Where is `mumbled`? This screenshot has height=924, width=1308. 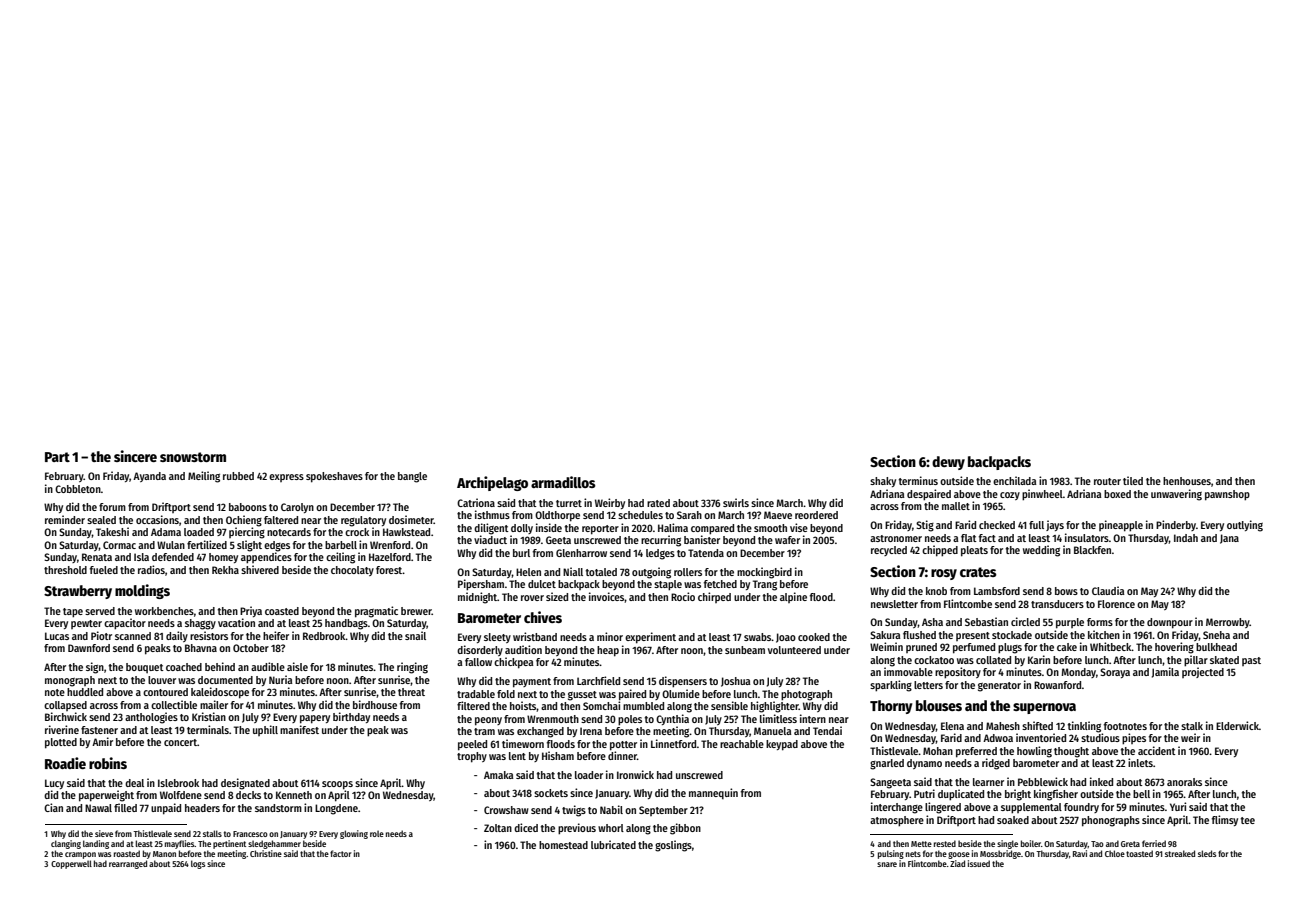
mumbled is located at coordinates (643, 706).
